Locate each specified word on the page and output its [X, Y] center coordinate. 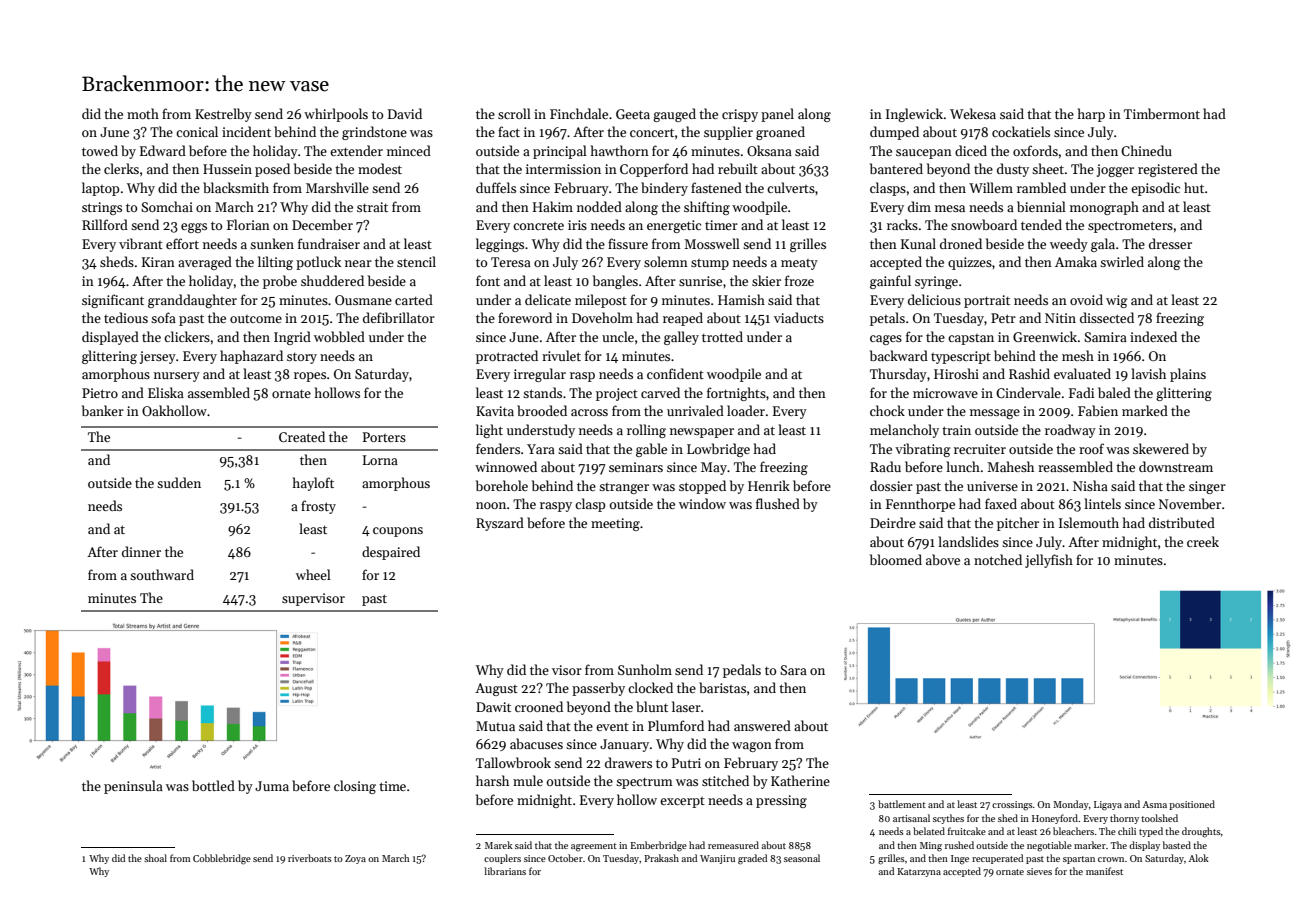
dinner [141, 551]
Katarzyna [919, 872]
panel [777, 115]
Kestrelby [223, 115]
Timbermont [1162, 113]
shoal [155, 858]
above [943, 559]
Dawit [493, 707]
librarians [505, 871]
